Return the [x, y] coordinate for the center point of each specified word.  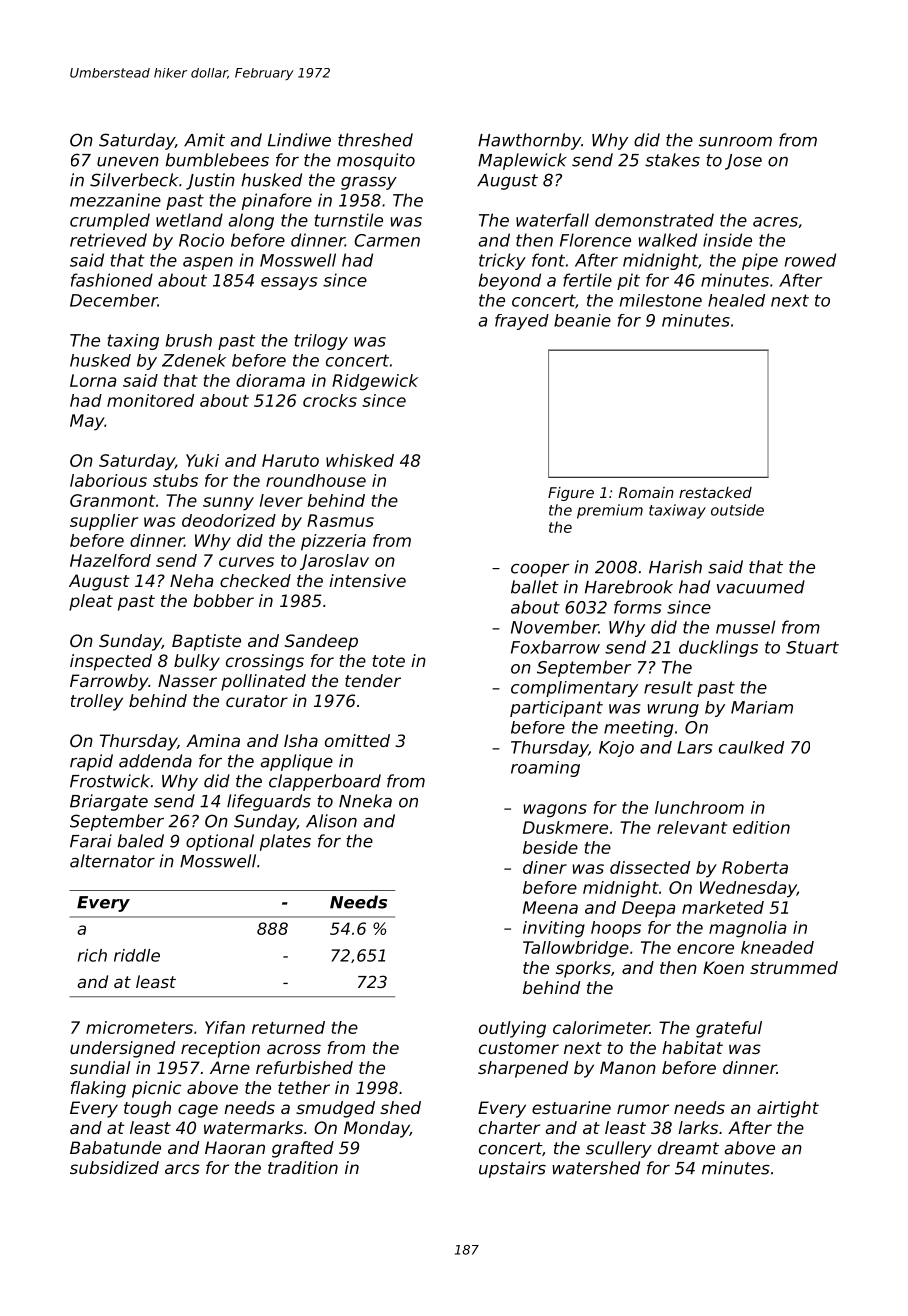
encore [705, 949]
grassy [369, 183]
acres [775, 222]
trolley [97, 702]
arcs [182, 1169]
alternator [112, 861]
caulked [751, 747]
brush [189, 340]
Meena [550, 907]
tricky [502, 261]
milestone [661, 300]
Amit [204, 140]
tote [388, 661]
